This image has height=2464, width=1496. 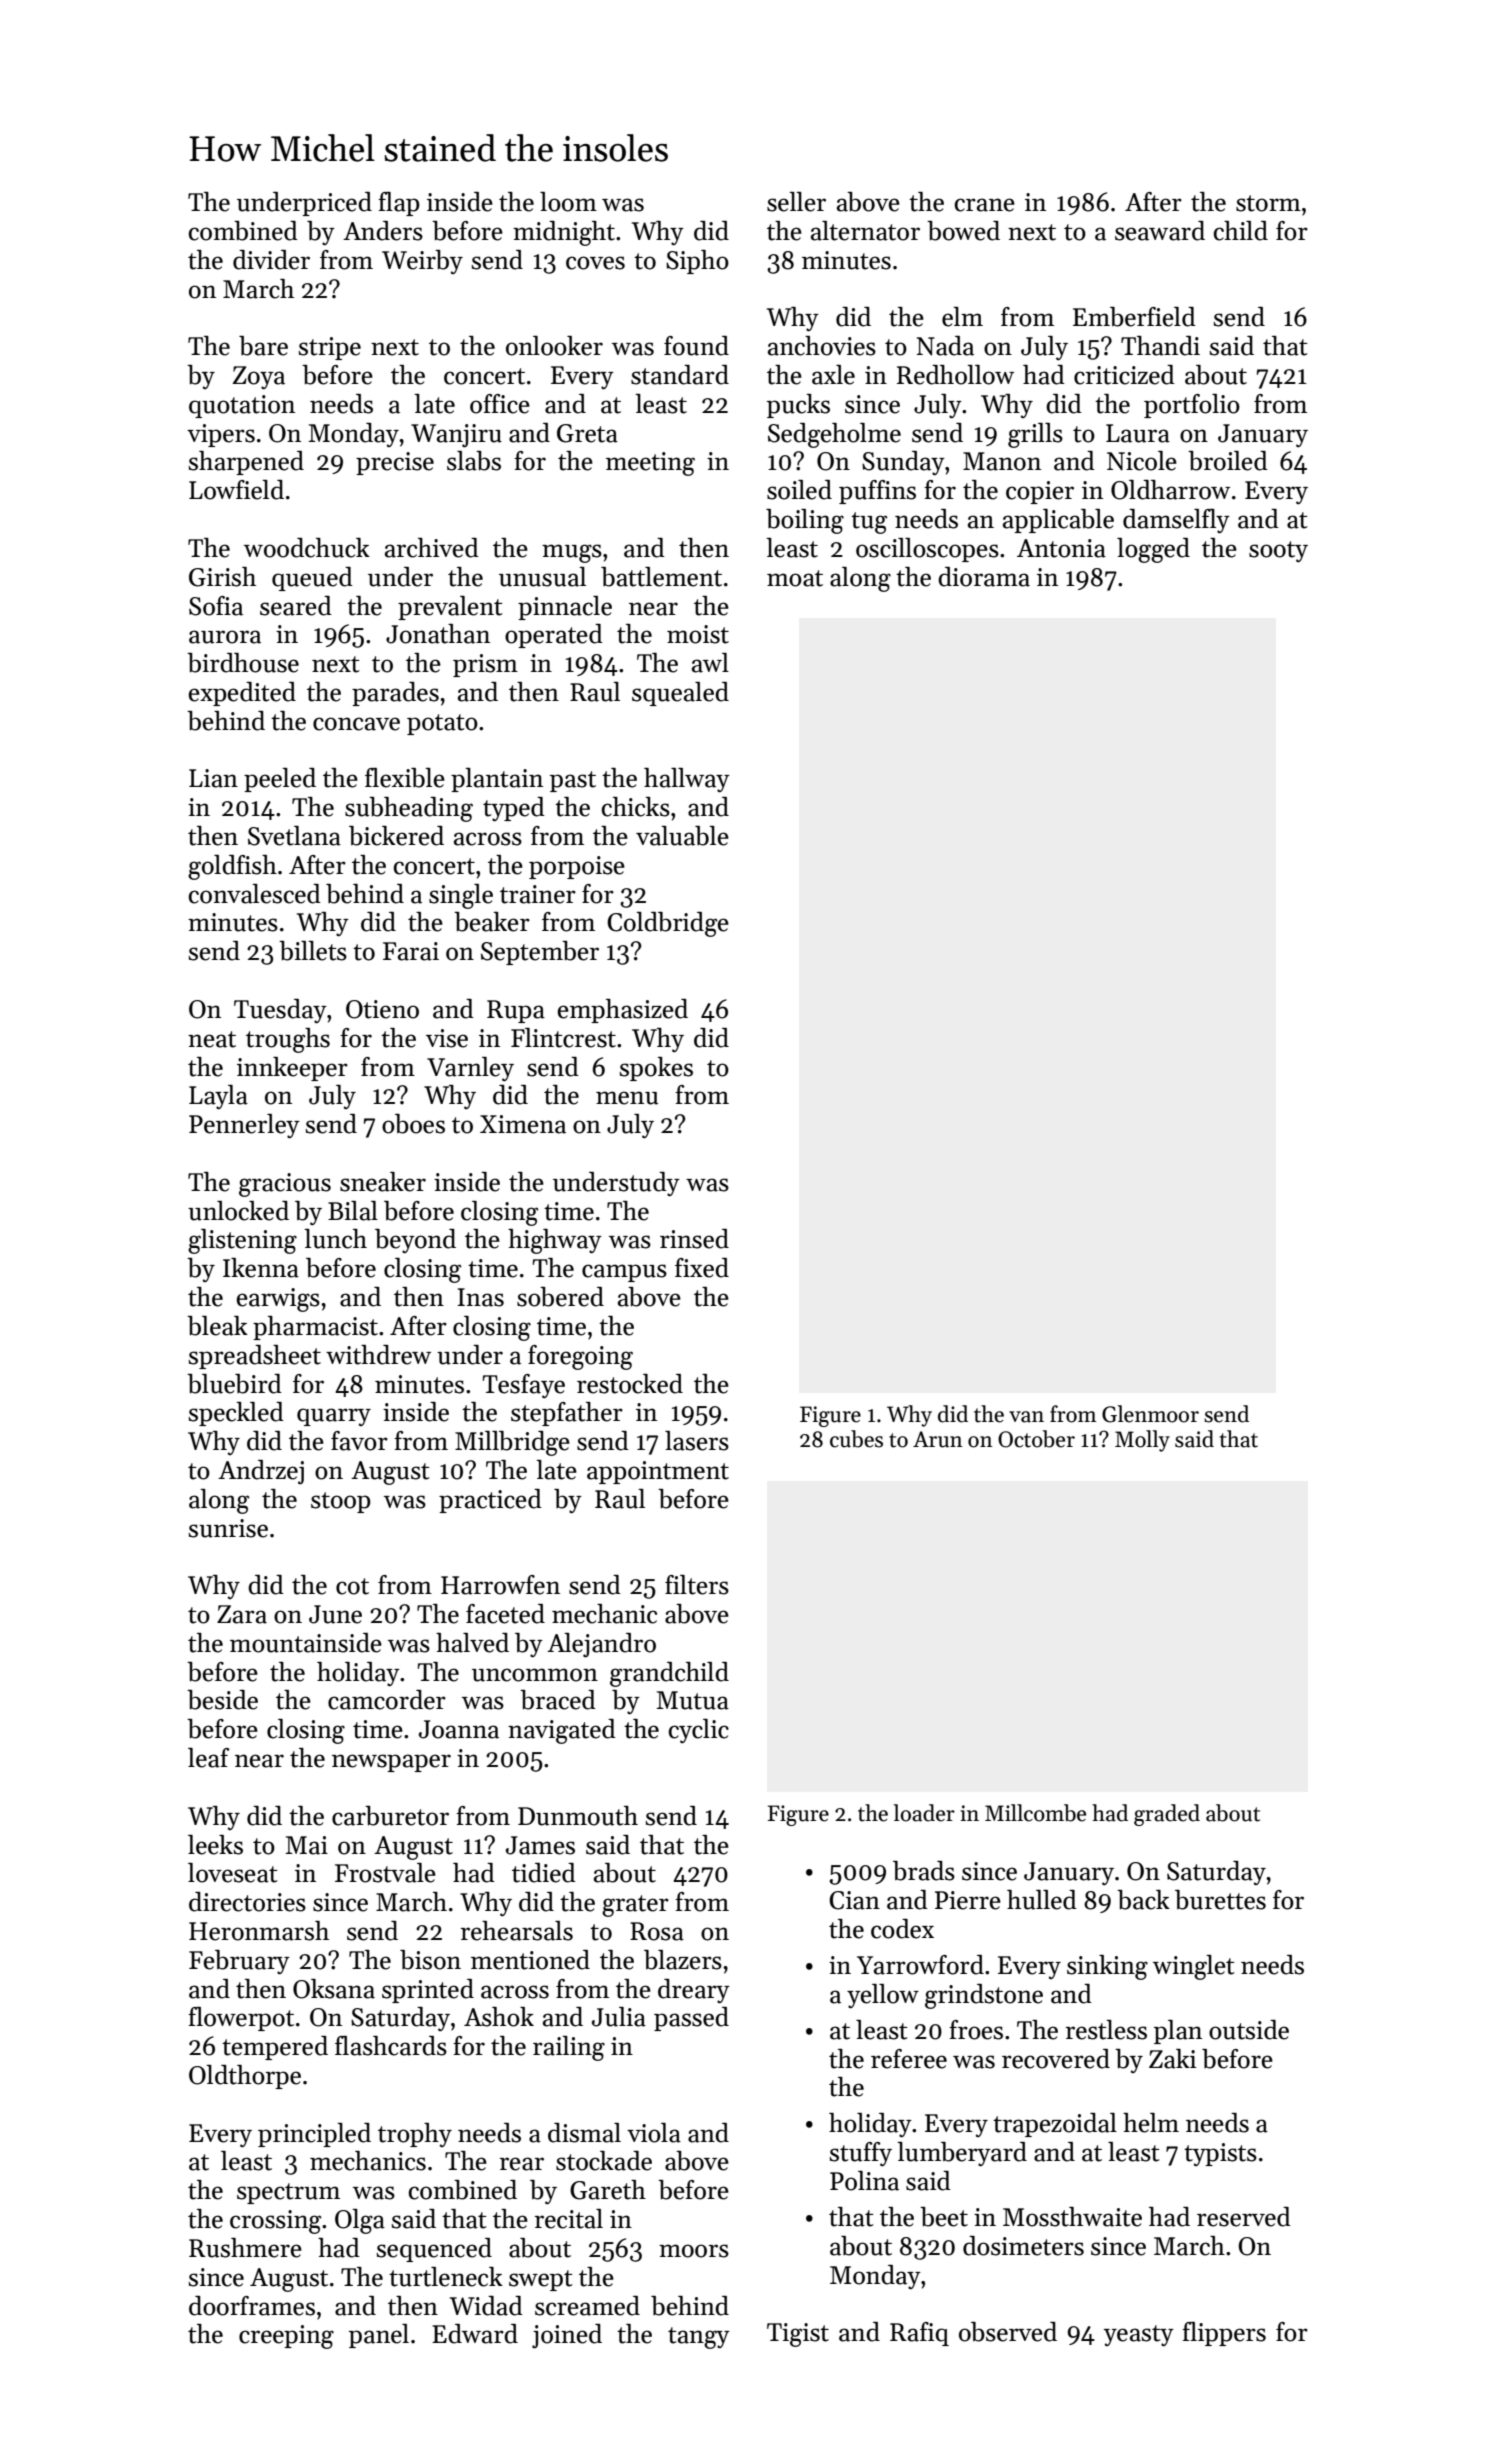 What do you see at coordinates (222, 1700) in the image?
I see `beside` at bounding box center [222, 1700].
